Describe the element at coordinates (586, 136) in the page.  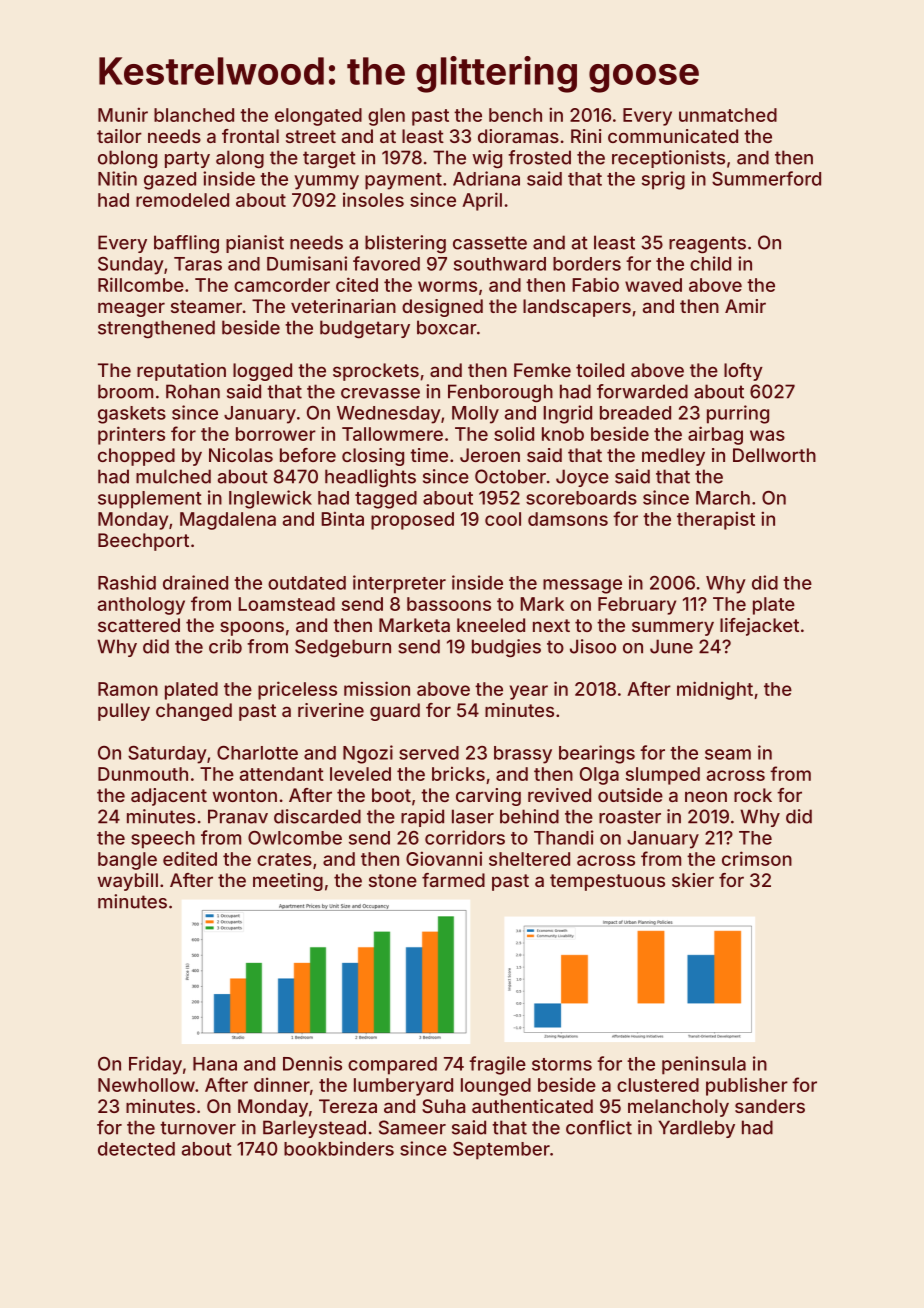
I see `Rini` at that location.
